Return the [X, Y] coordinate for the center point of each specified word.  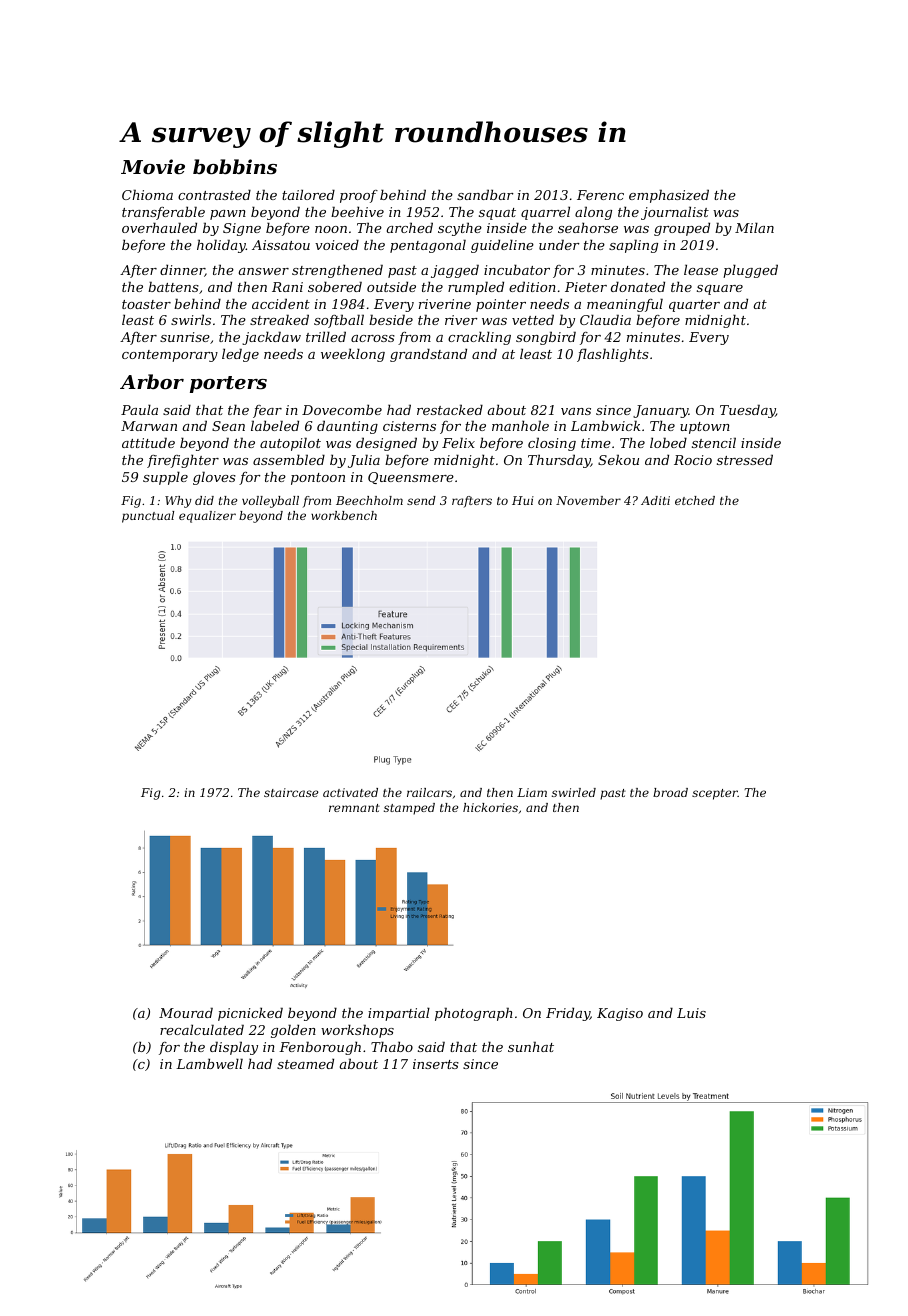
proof [359, 196]
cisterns [409, 426]
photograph [474, 1014]
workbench [344, 515]
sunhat [531, 1046]
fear [267, 411]
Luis [691, 1013]
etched [695, 500]
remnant [354, 808]
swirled [574, 792]
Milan [754, 227]
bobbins [235, 166]
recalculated [202, 1029]
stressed [745, 459]
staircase [291, 792]
